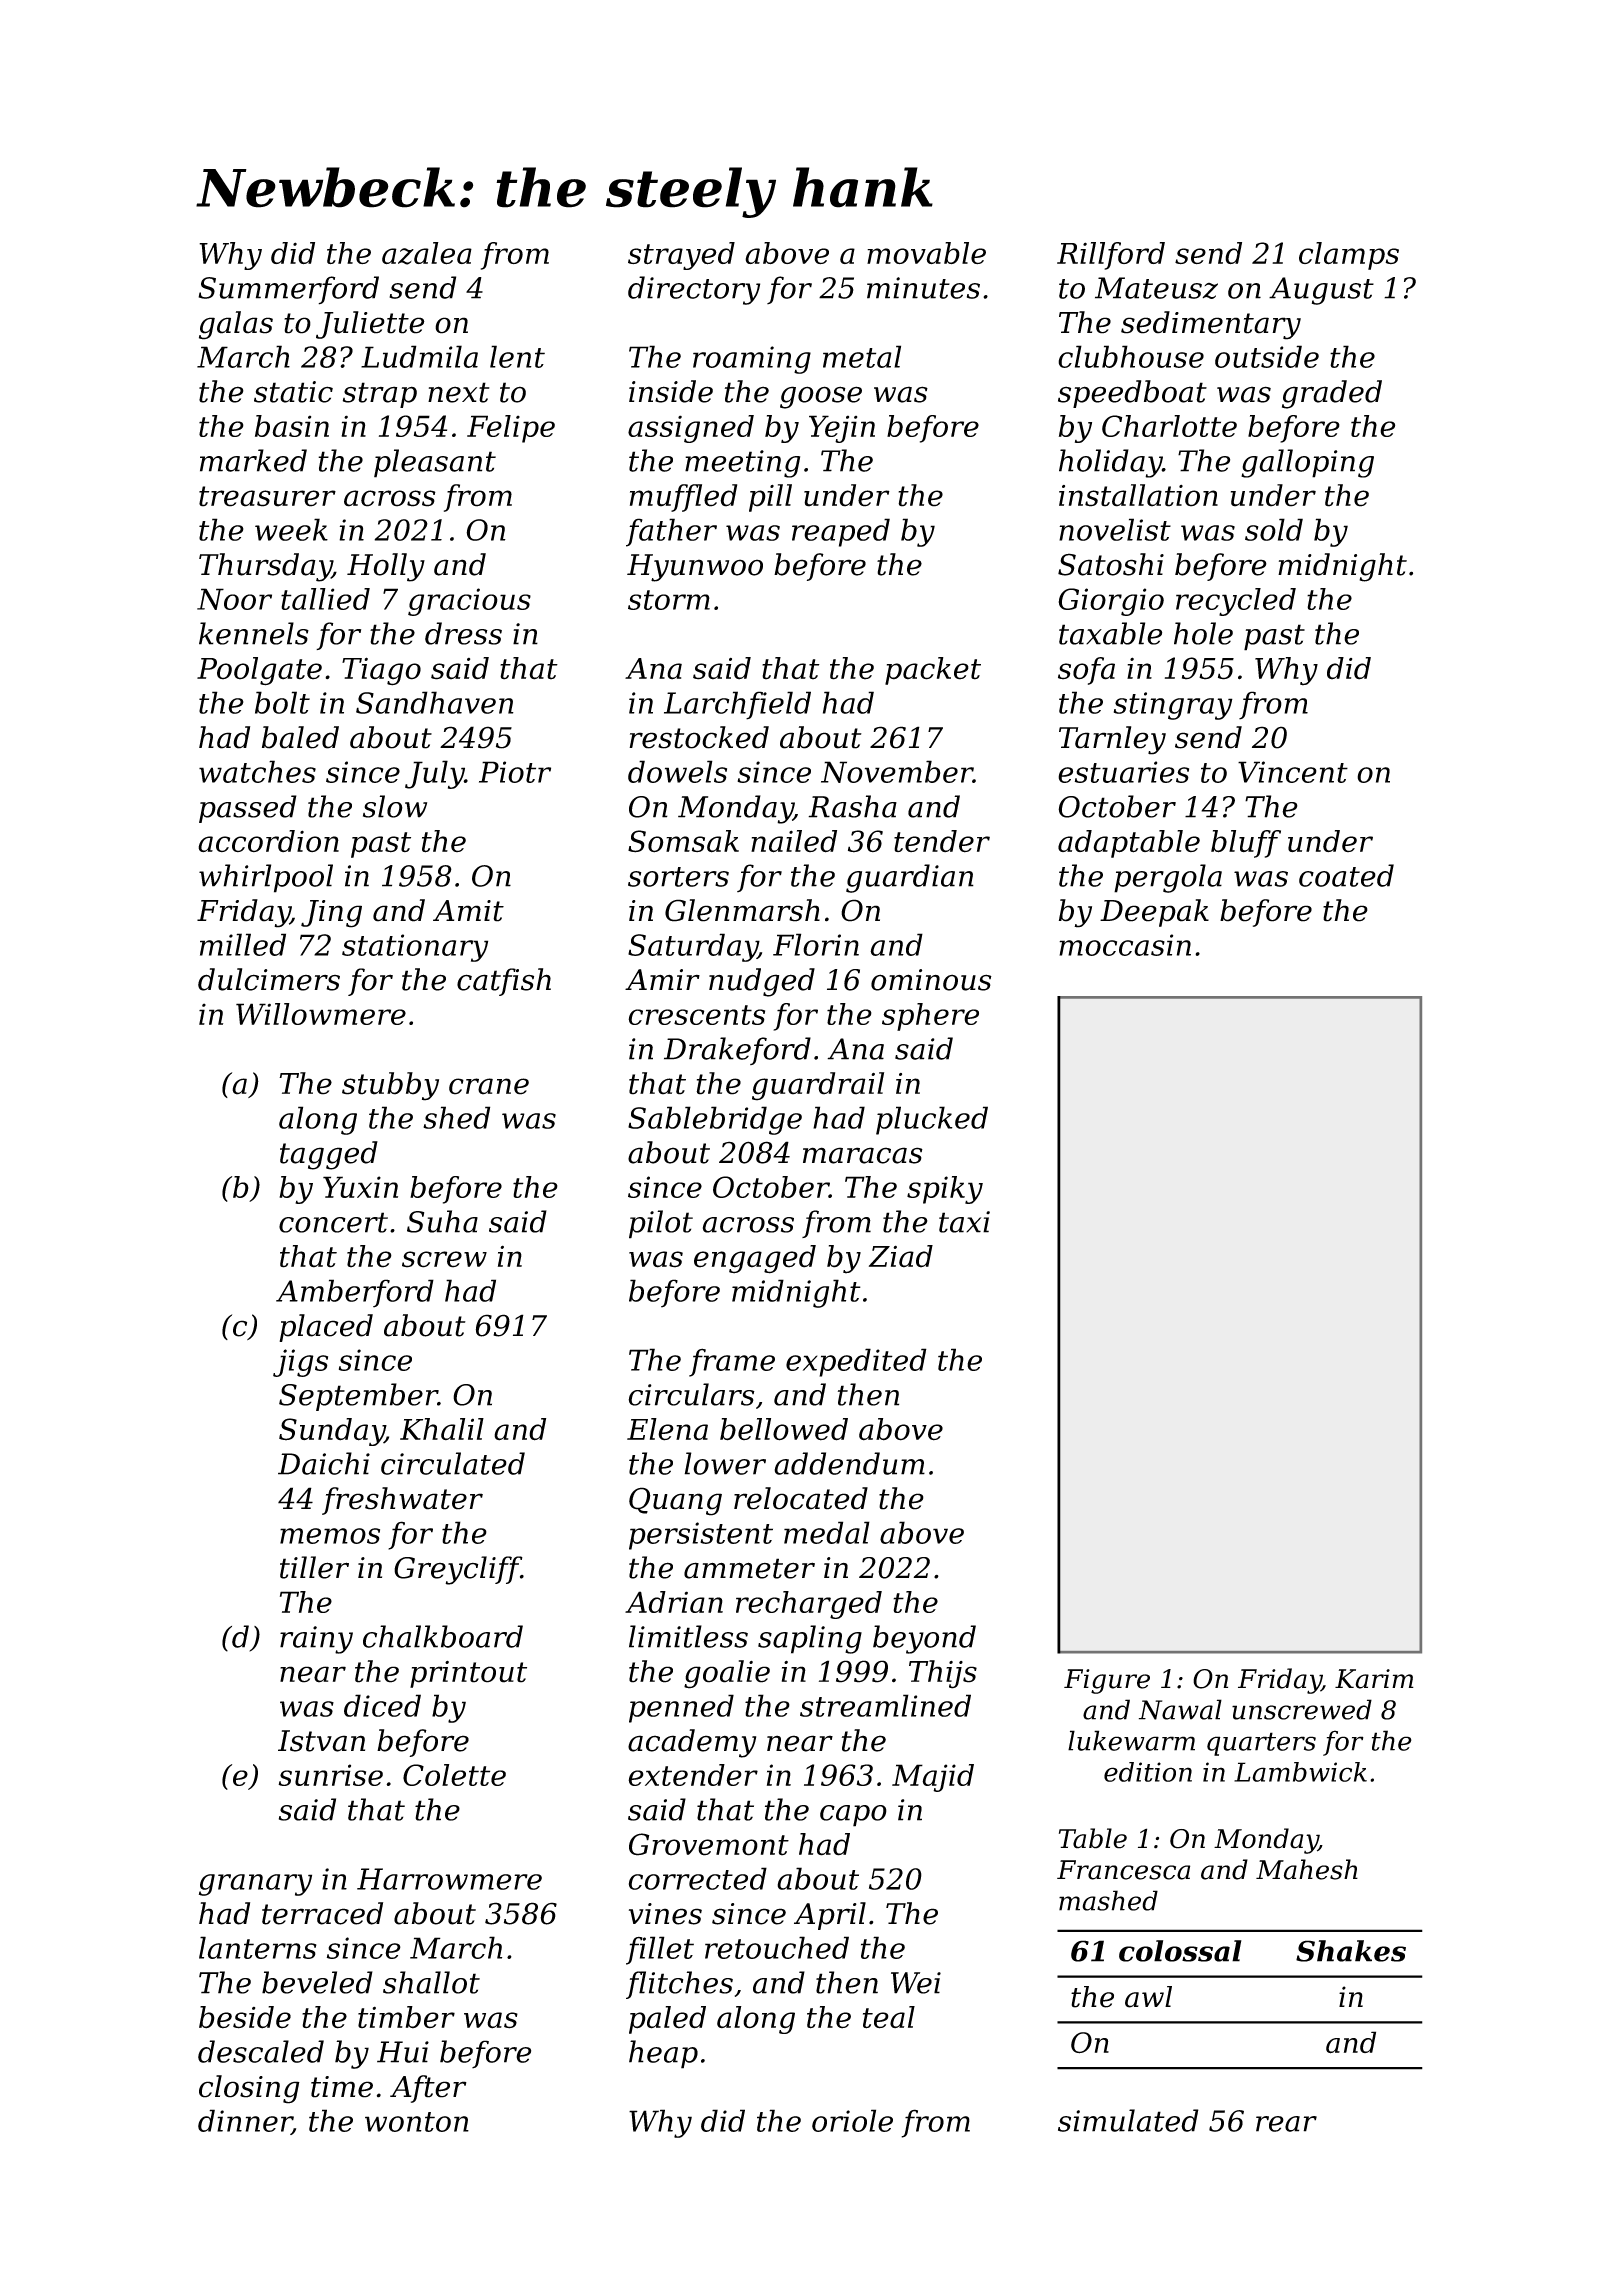 This screenshot has height=2292, width=1620. I want to click on treasurer, so click(267, 496).
